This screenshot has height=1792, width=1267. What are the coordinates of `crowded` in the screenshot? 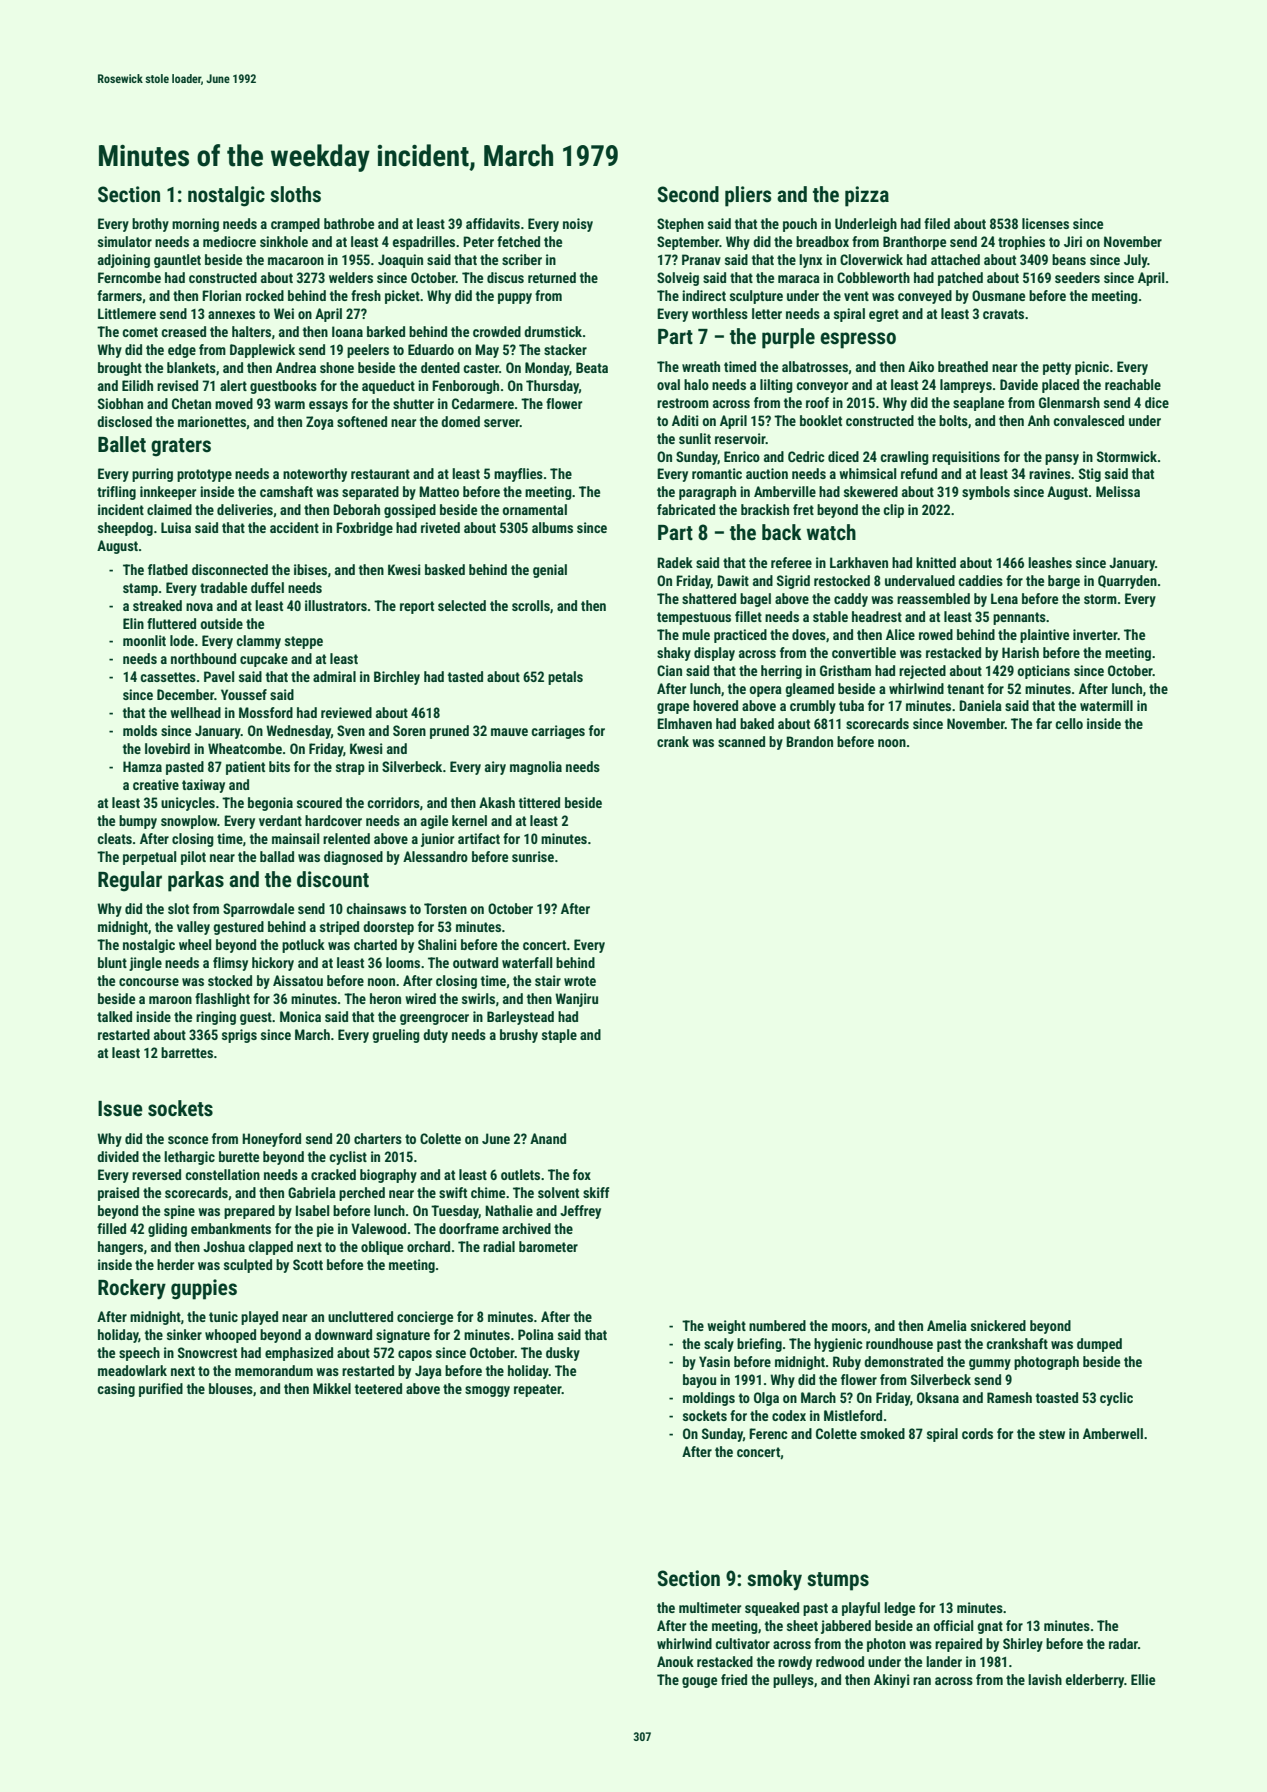 It's located at (497, 331).
